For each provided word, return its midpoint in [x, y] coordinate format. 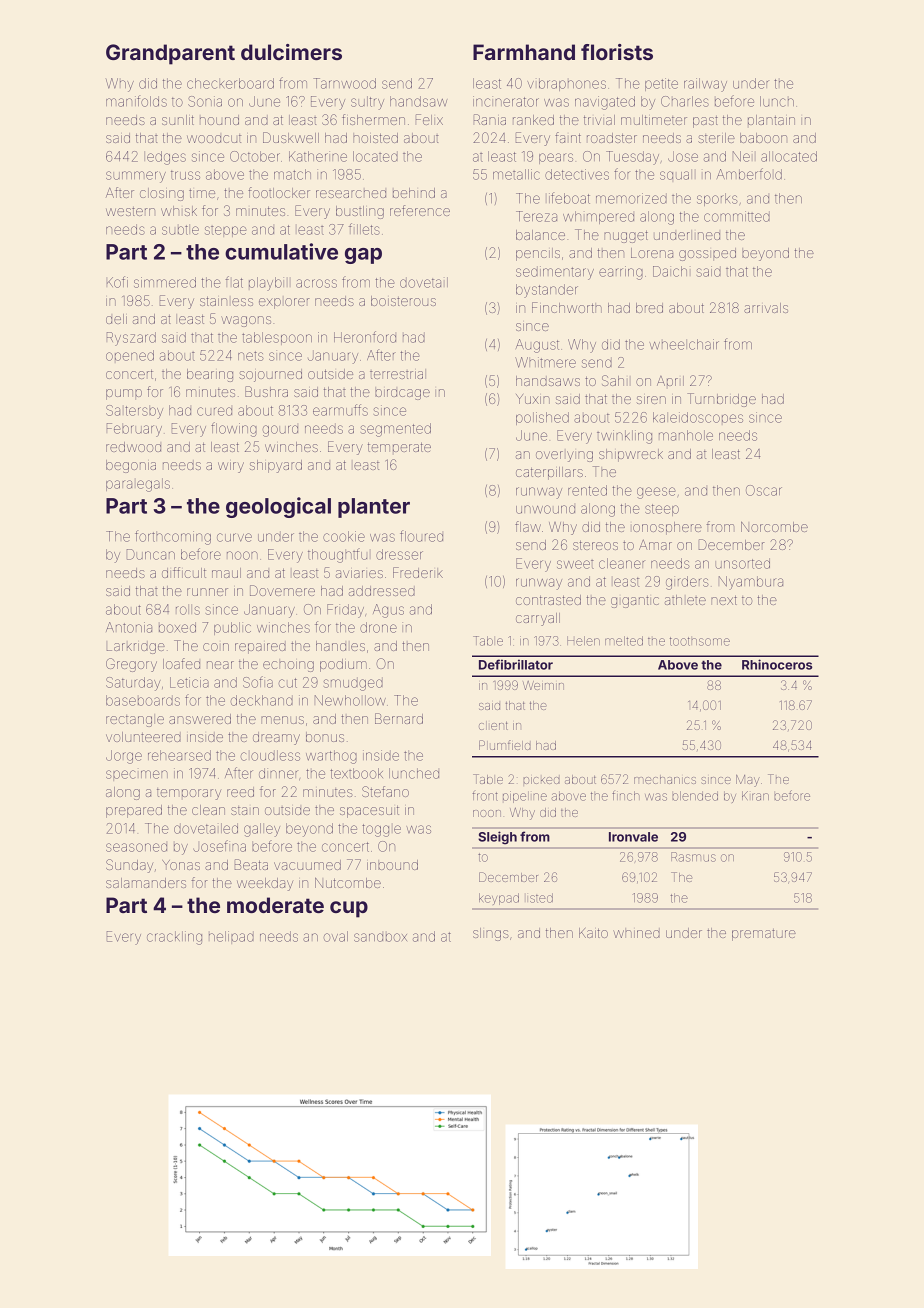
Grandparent [170, 54]
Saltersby [134, 412]
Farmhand [524, 52]
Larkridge [136, 647]
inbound [392, 865]
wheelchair [684, 344]
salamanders [146, 883]
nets [251, 356]
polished [542, 418]
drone [378, 627]
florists [617, 52]
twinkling [624, 437]
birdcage [402, 393]
